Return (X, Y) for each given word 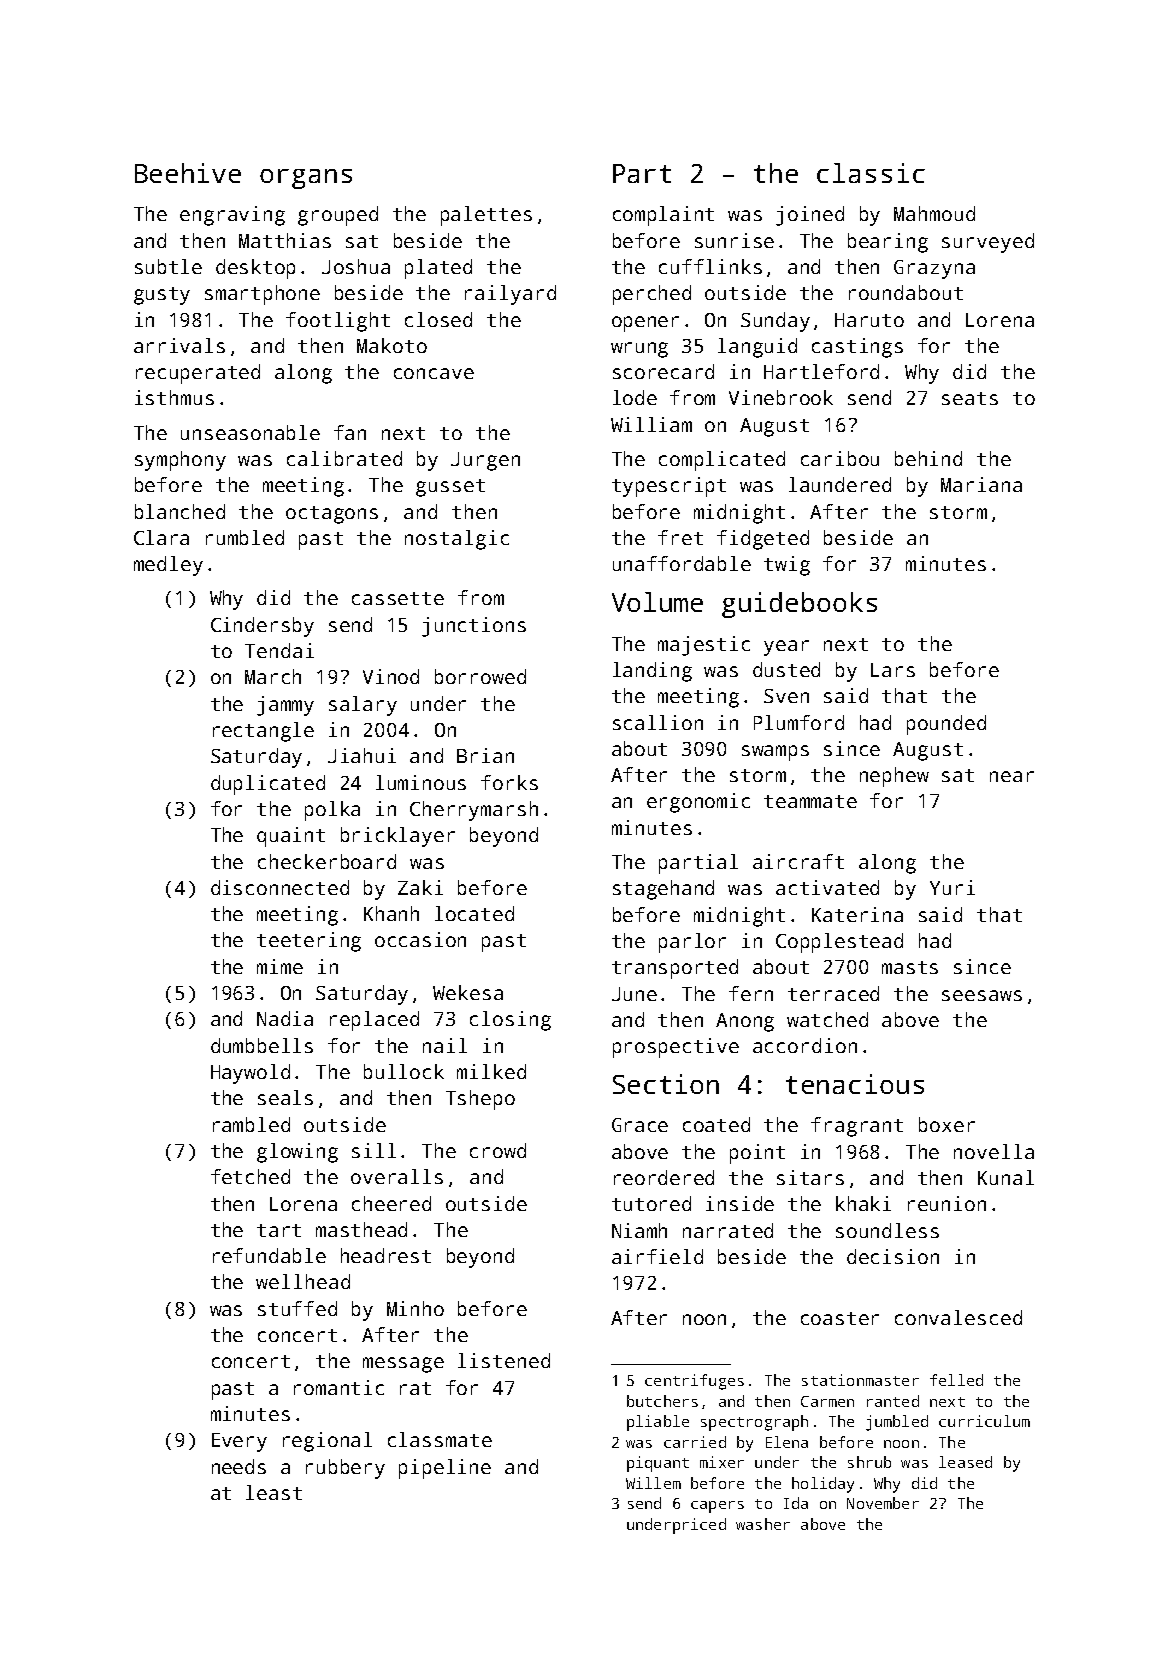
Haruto (869, 320)
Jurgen (485, 461)
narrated (728, 1230)
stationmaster (860, 1380)
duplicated (268, 785)
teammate (810, 801)
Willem (653, 1483)
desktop (255, 269)
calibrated (344, 458)
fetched (250, 1176)
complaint (663, 216)
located (474, 913)
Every (239, 1442)
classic (871, 173)
